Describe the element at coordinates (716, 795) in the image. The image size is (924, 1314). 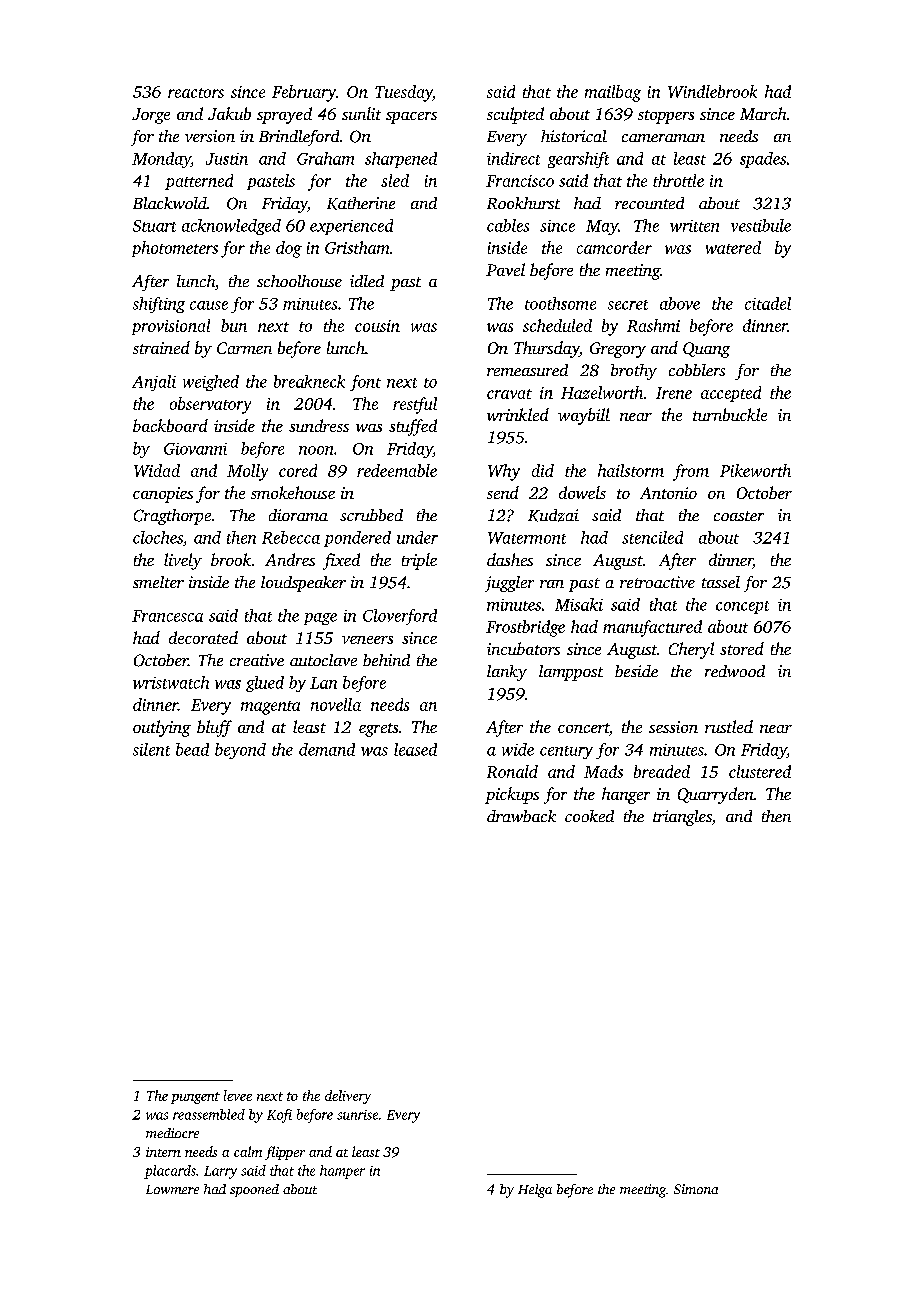
I see `Quarryden` at that location.
